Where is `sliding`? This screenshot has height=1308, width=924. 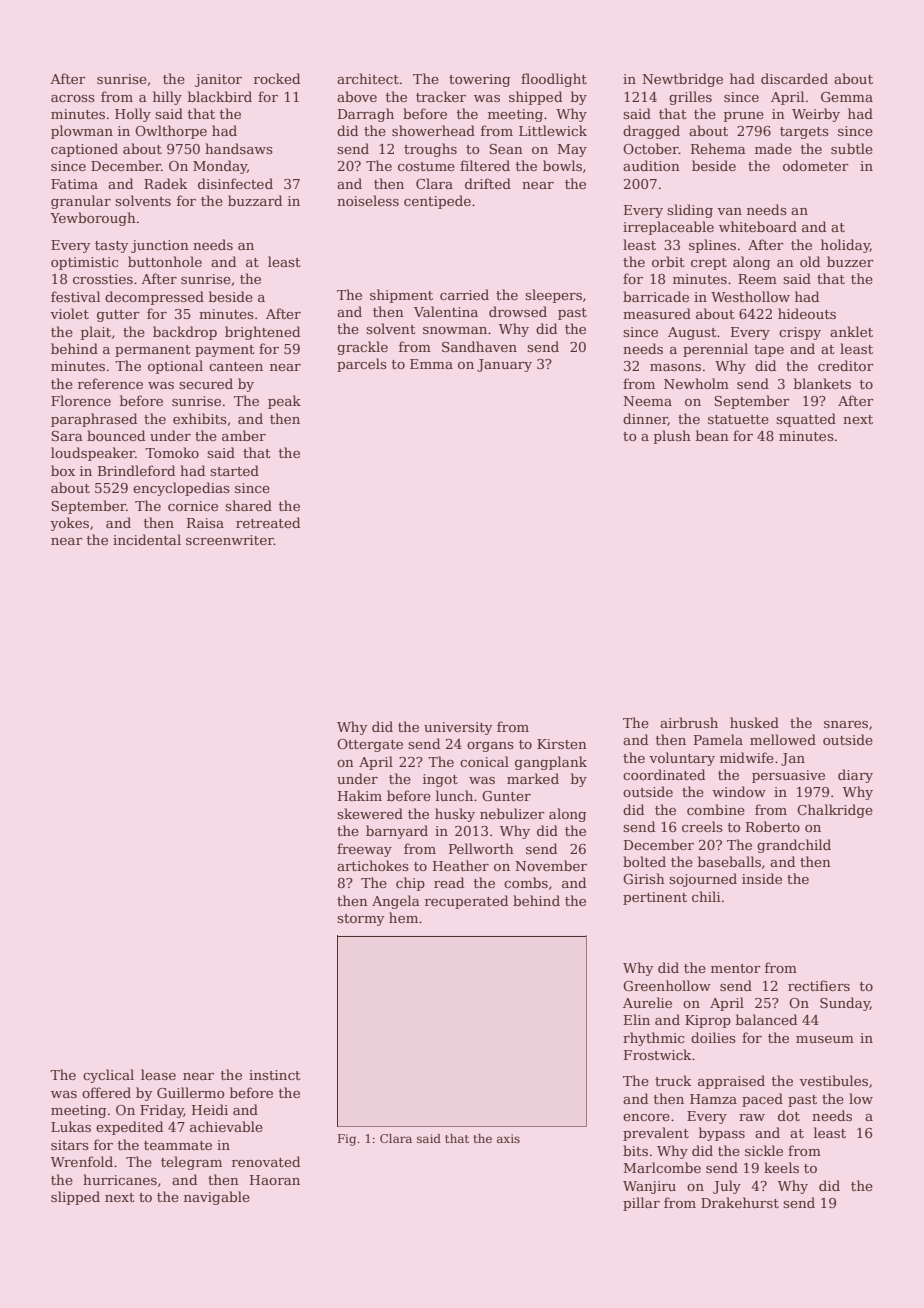
sliding is located at coordinates (690, 211).
